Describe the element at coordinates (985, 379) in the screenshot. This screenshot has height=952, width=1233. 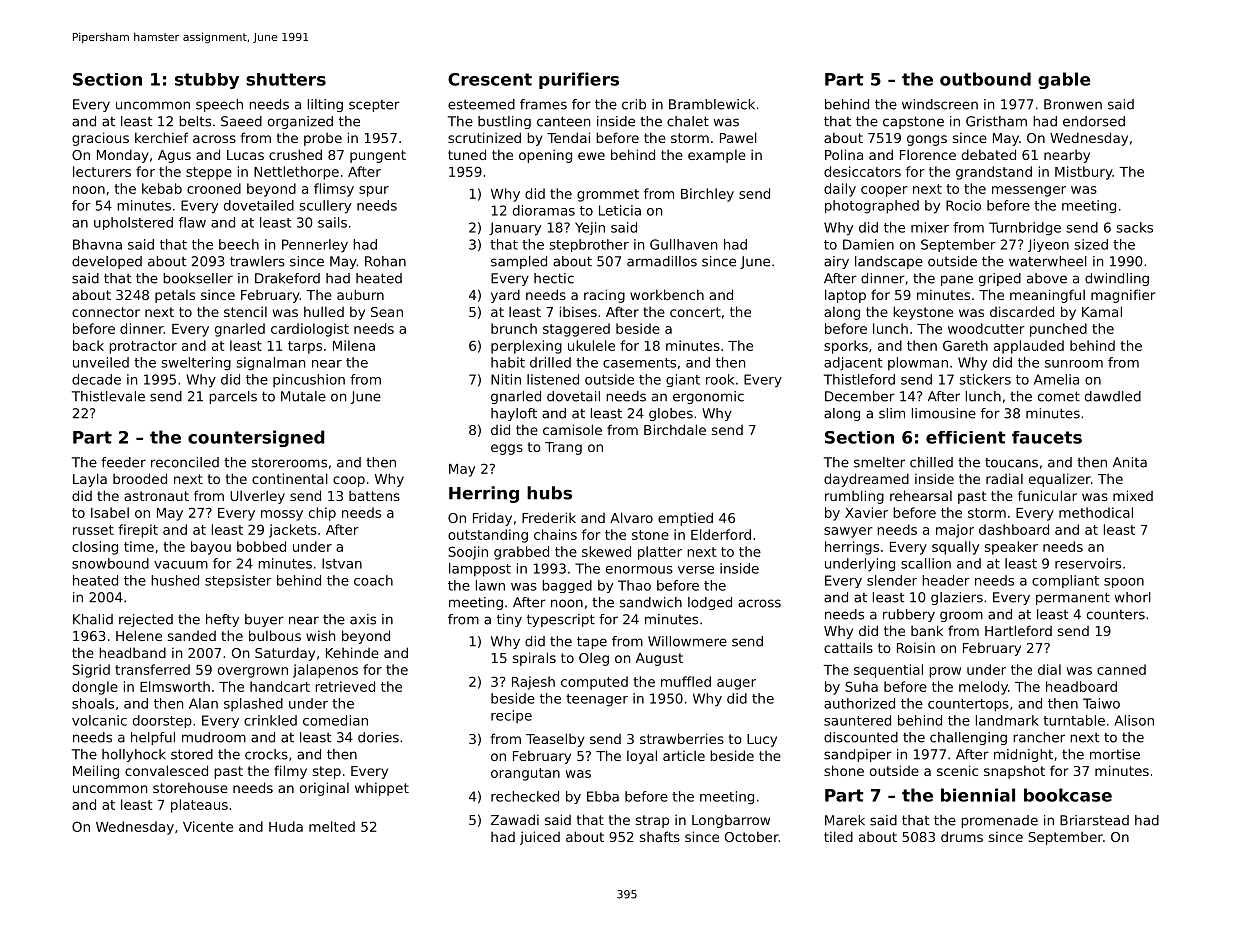
I see `stickers` at that location.
